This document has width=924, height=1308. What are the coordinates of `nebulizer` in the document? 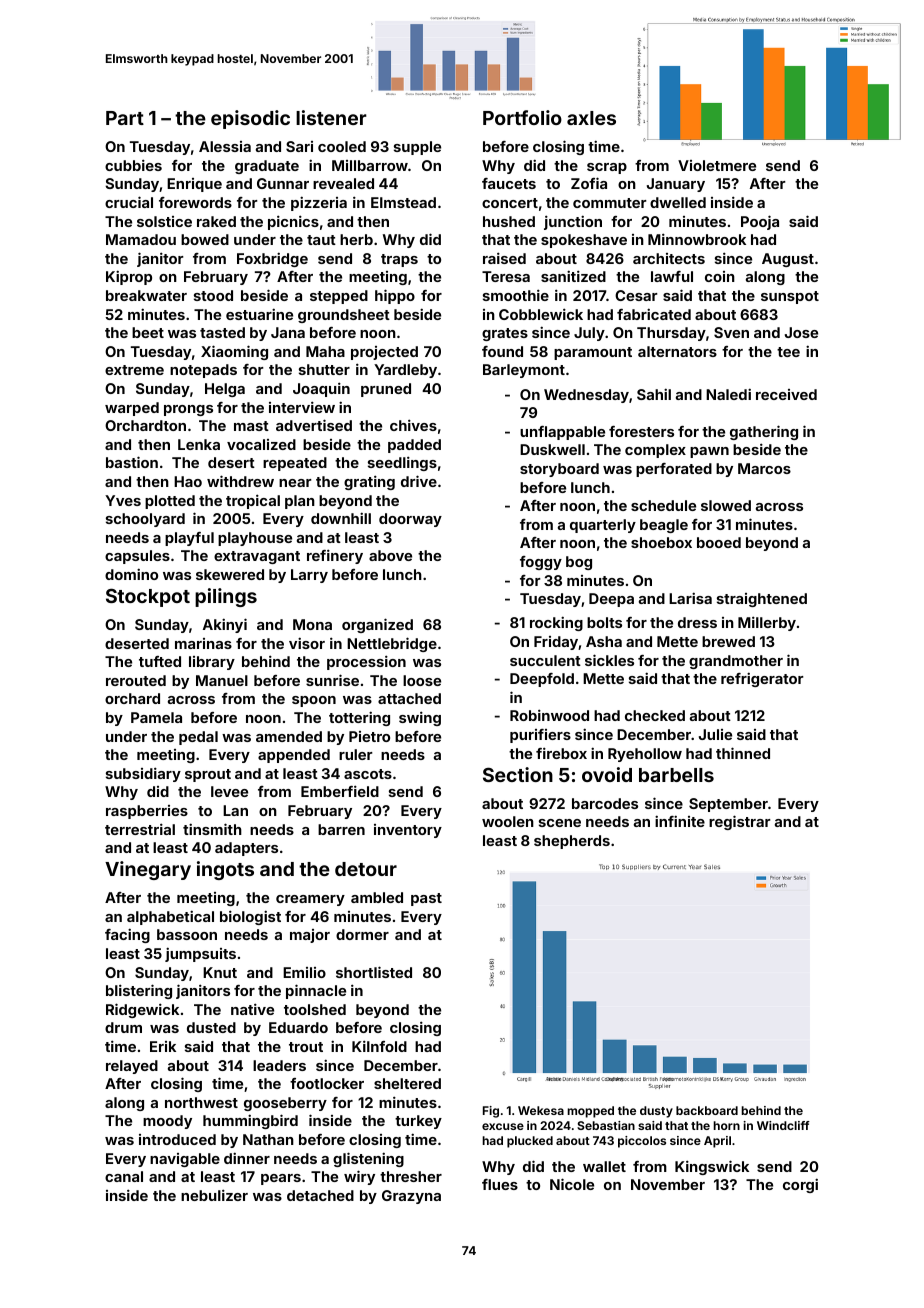 It's located at (214, 1195).
